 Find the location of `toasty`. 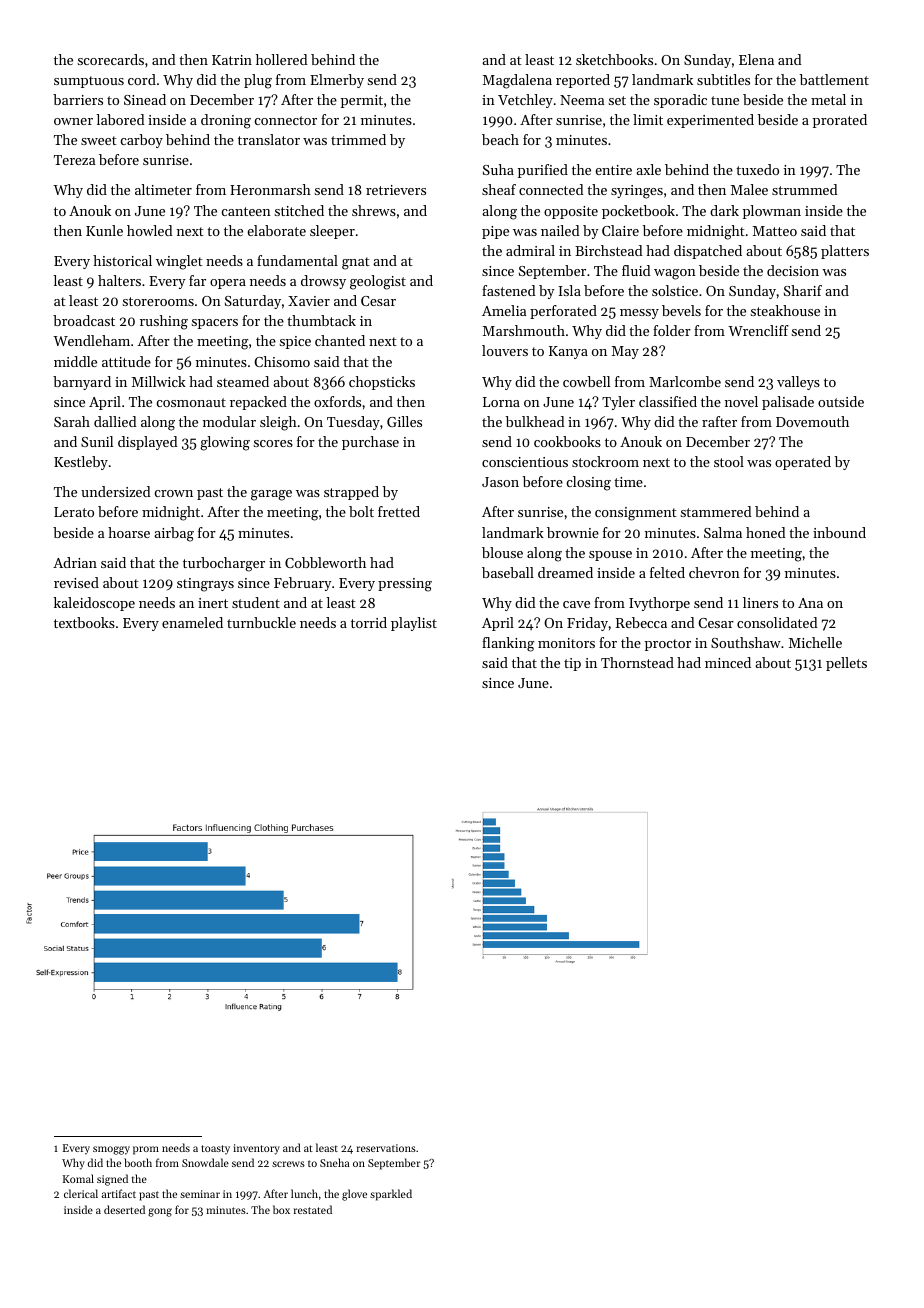

toasty is located at coordinates (215, 1150).
